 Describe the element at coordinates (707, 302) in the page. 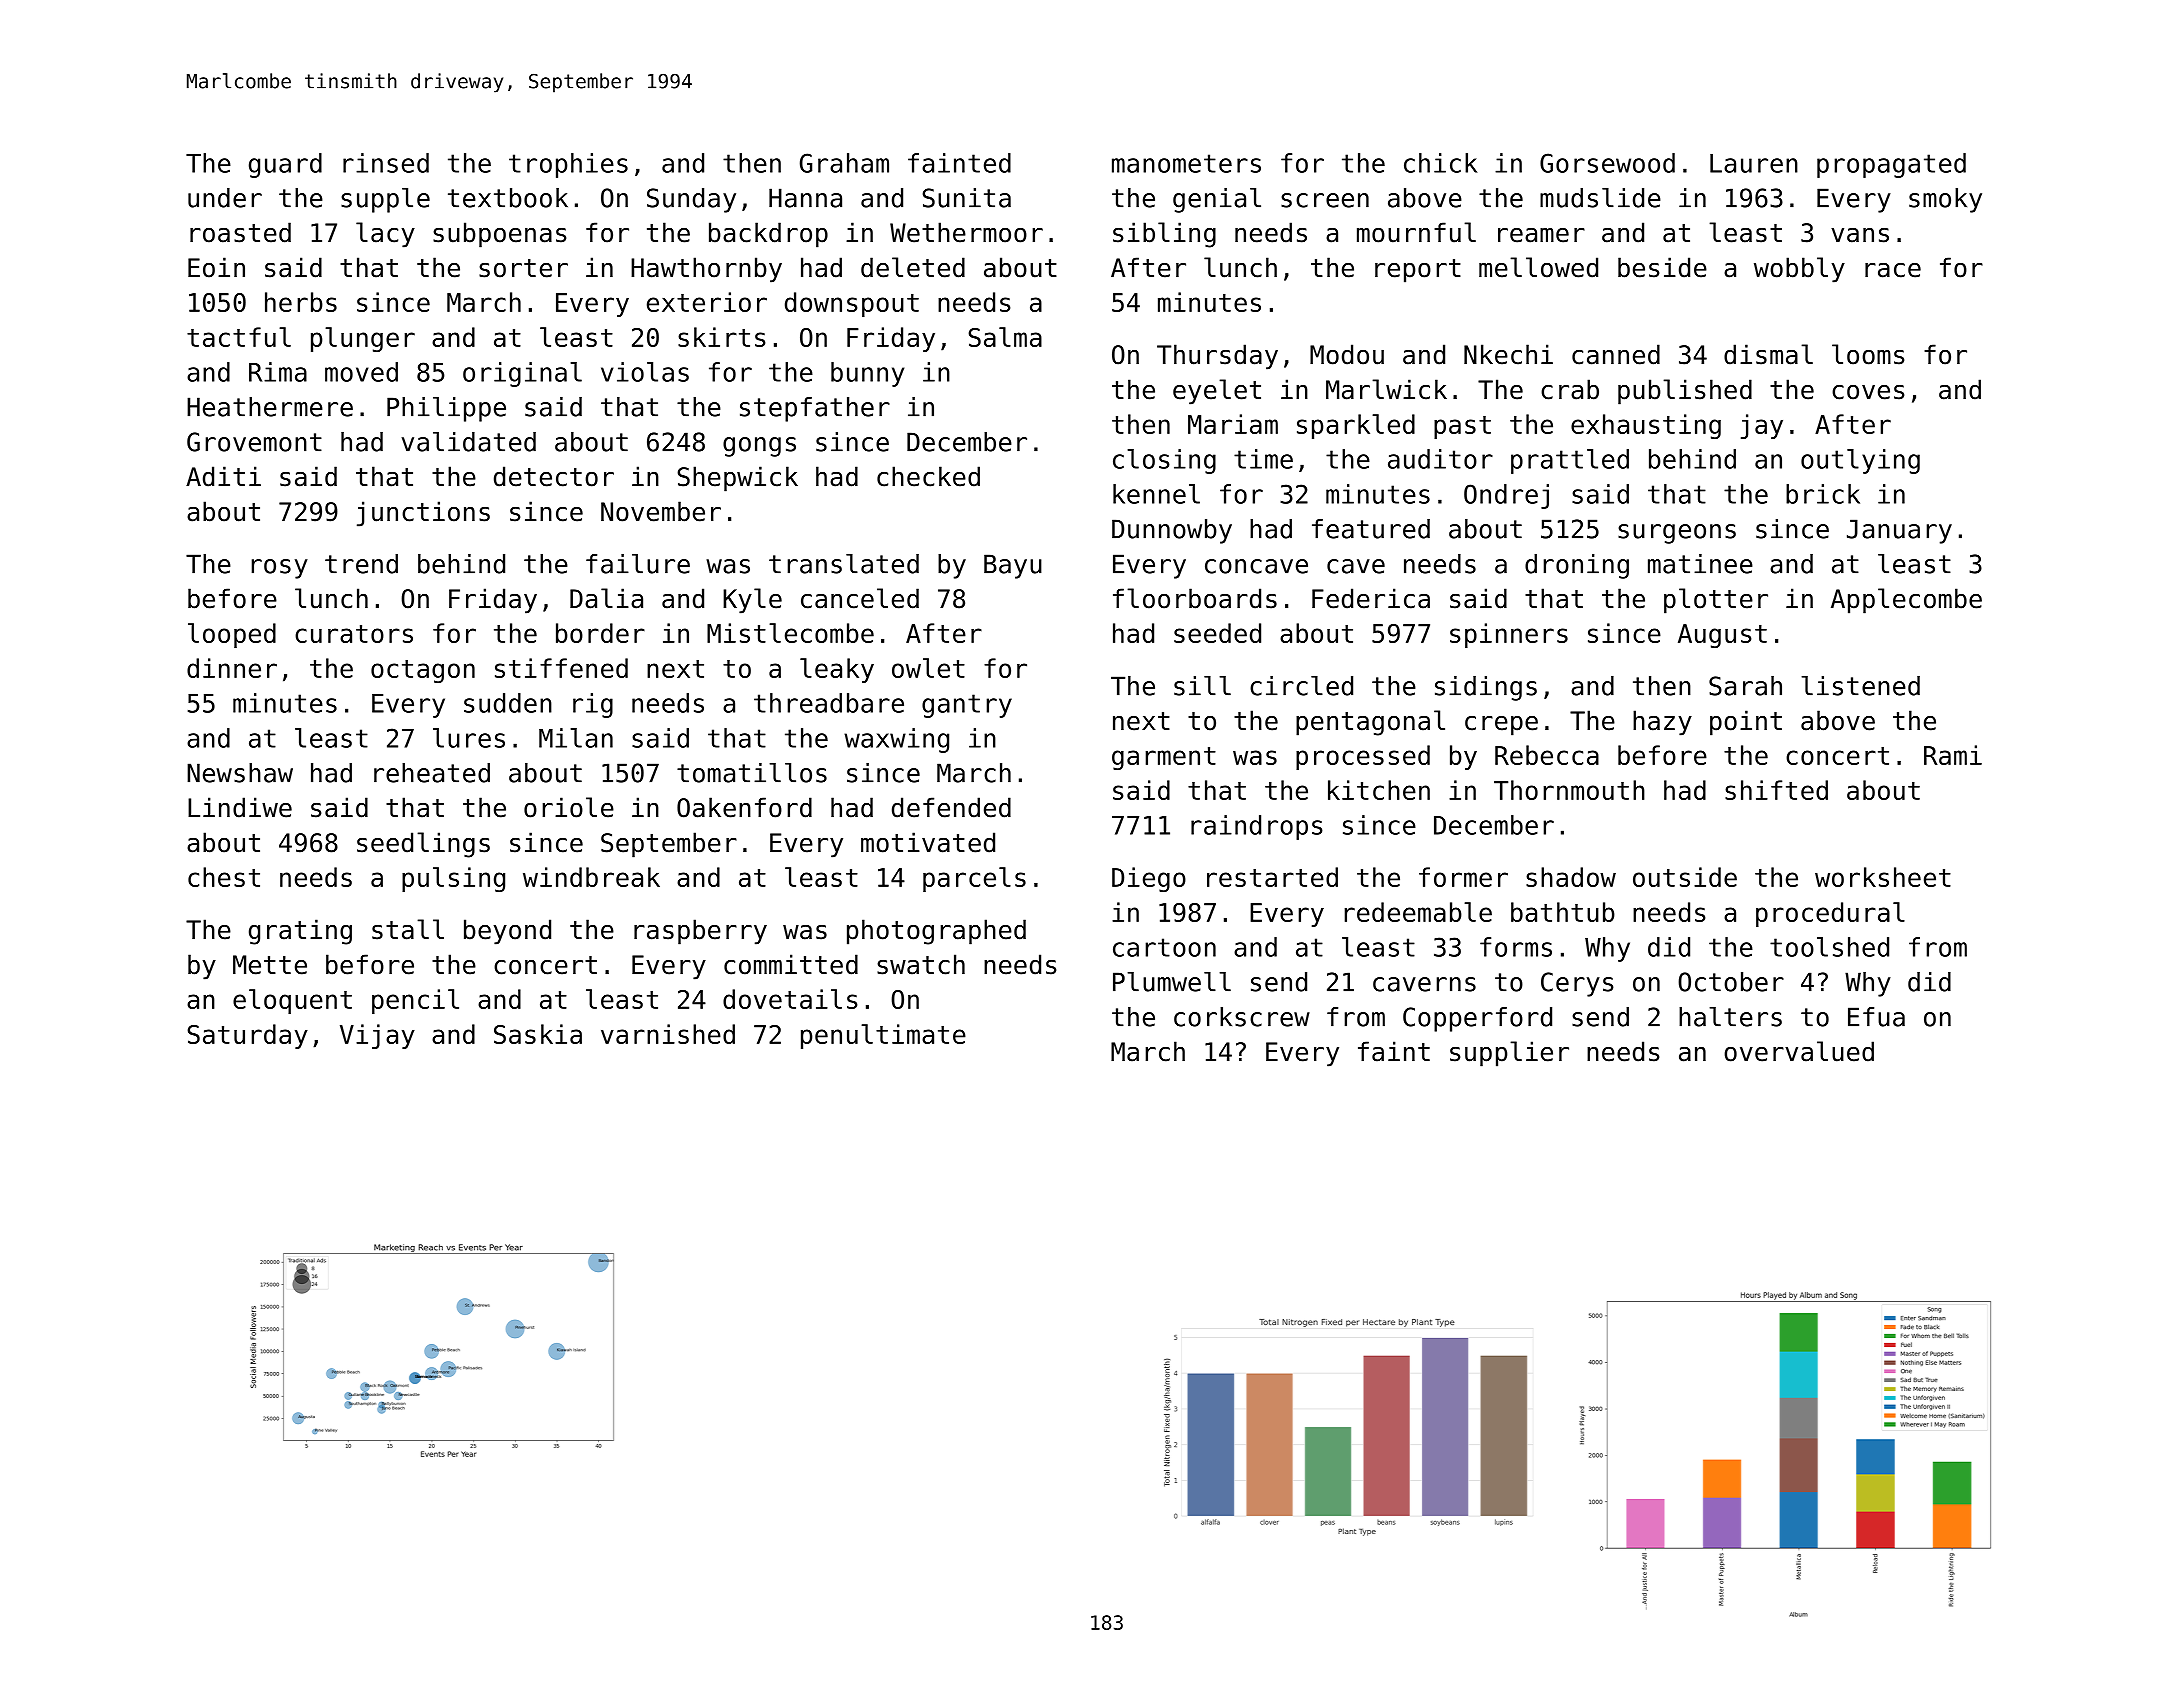

I see `exterior` at that location.
